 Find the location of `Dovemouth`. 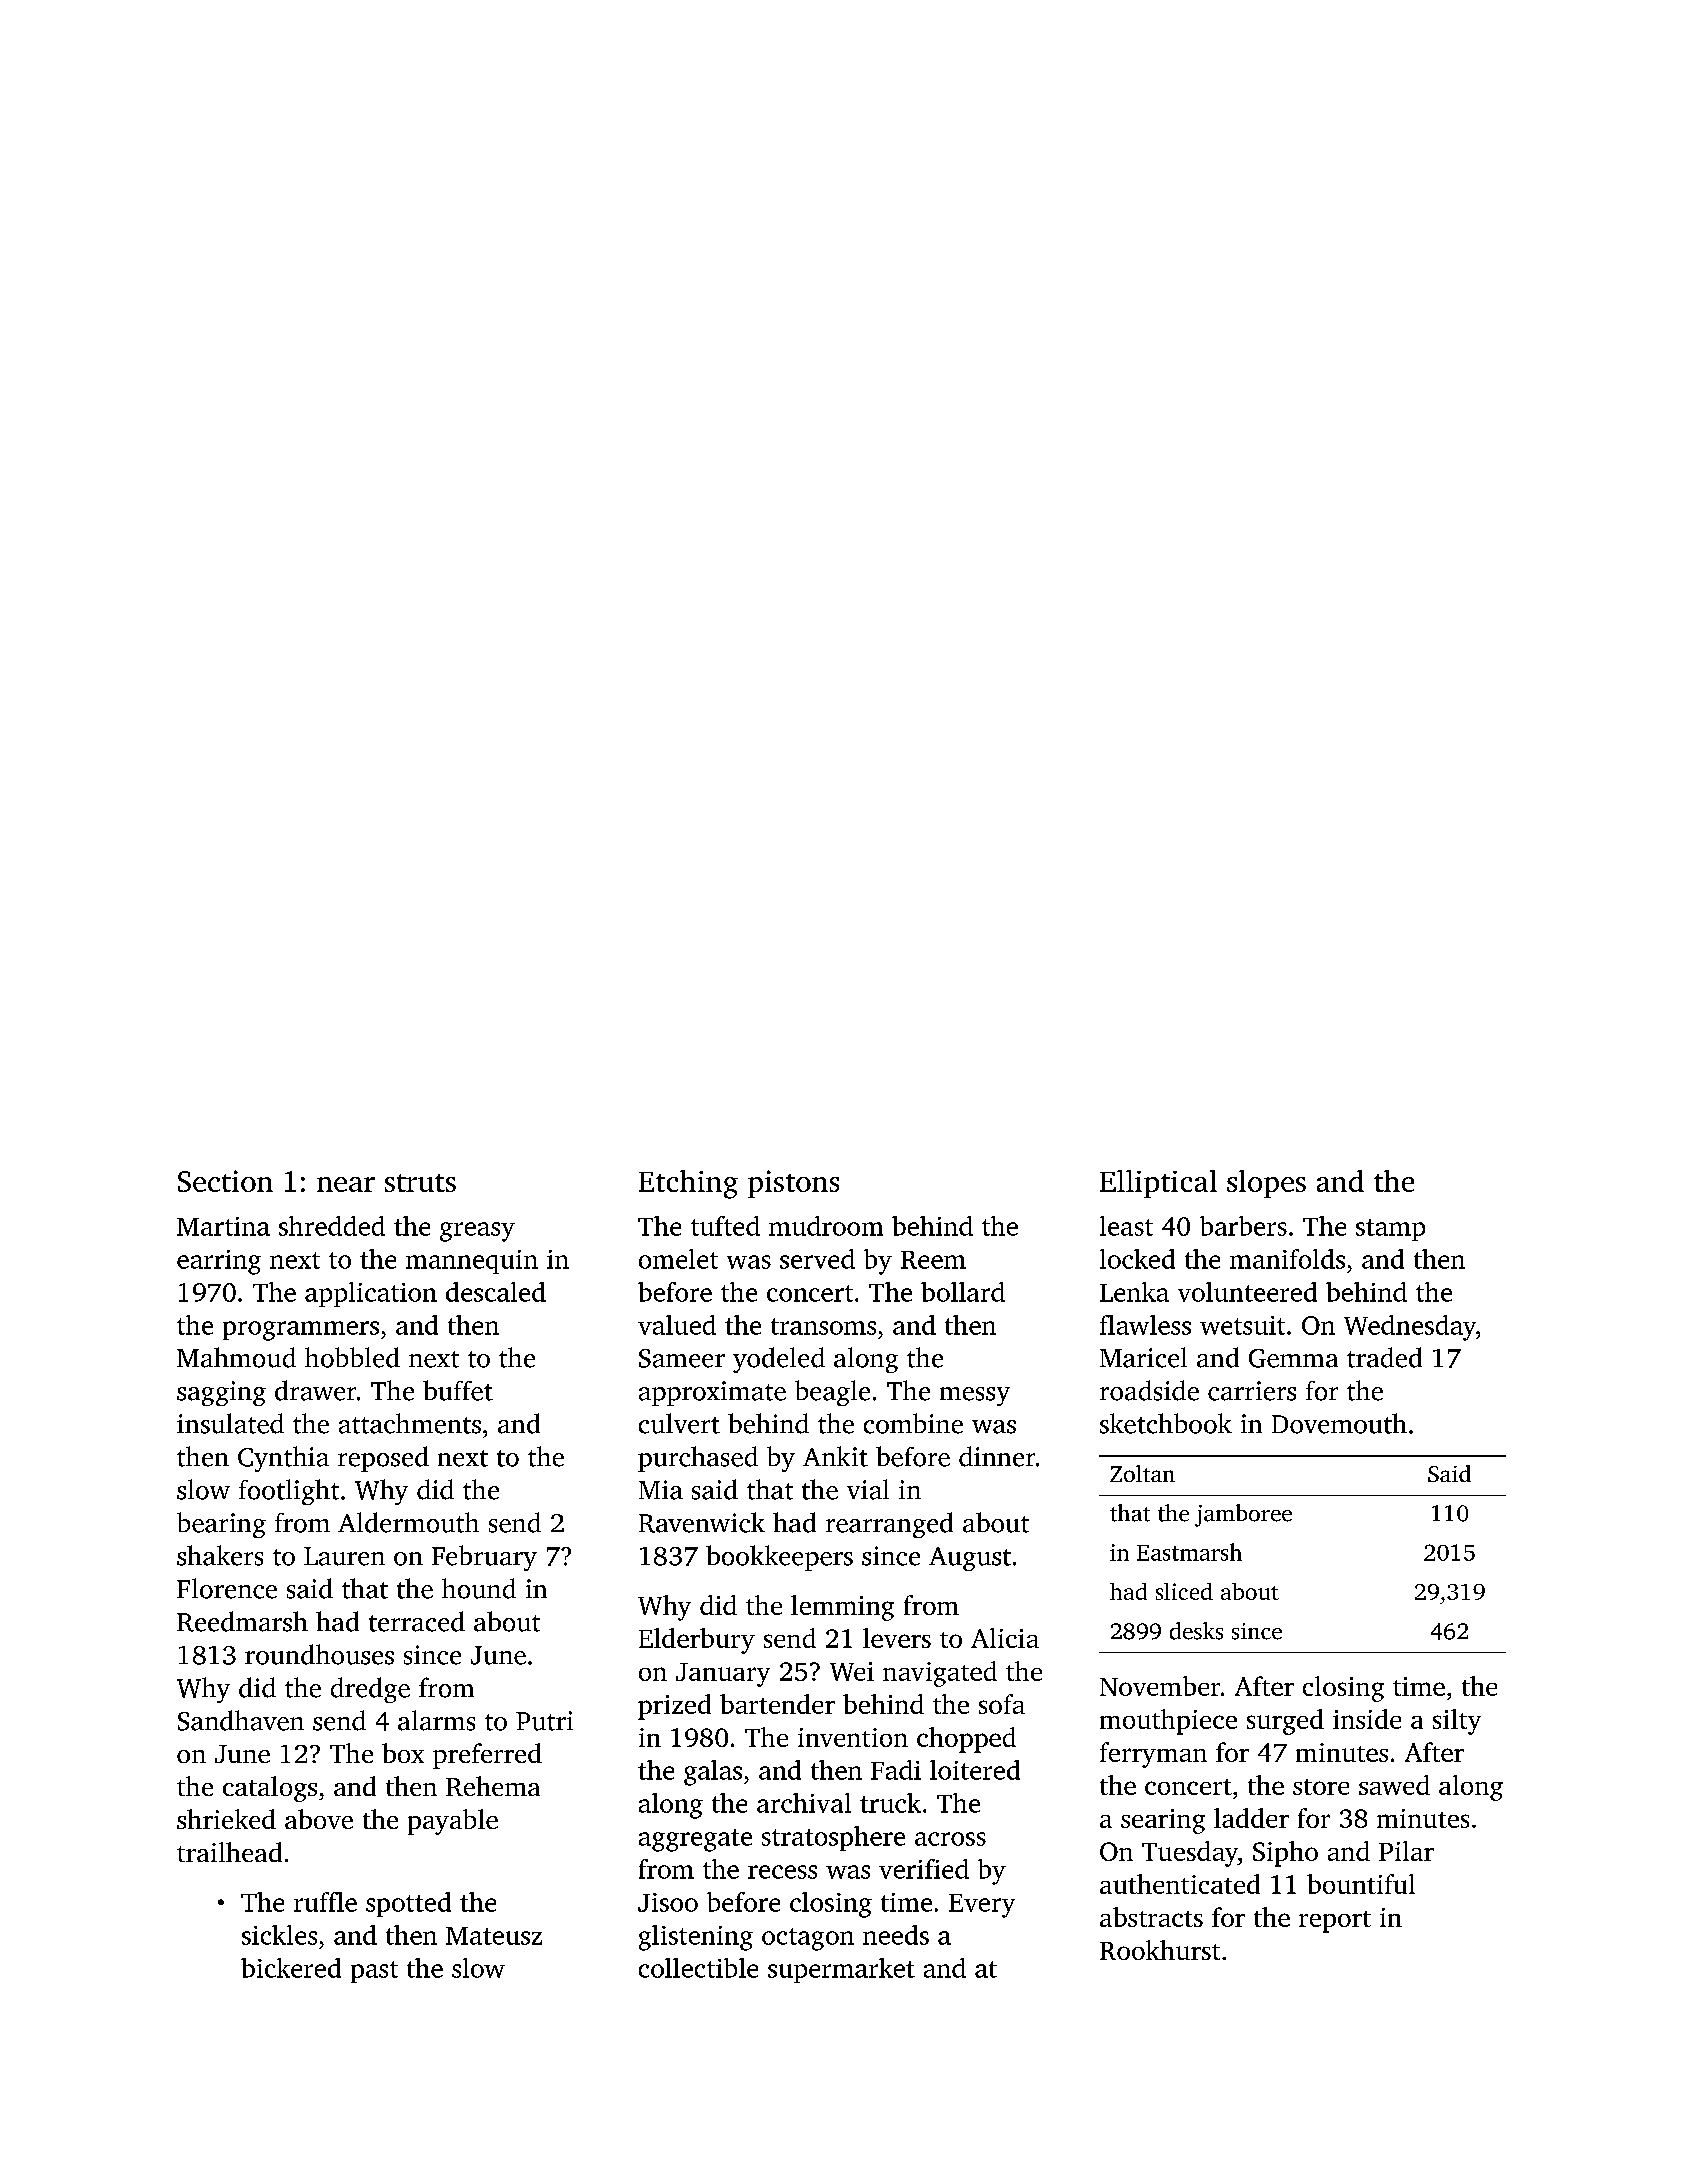

Dovemouth is located at coordinates (1339, 1423).
